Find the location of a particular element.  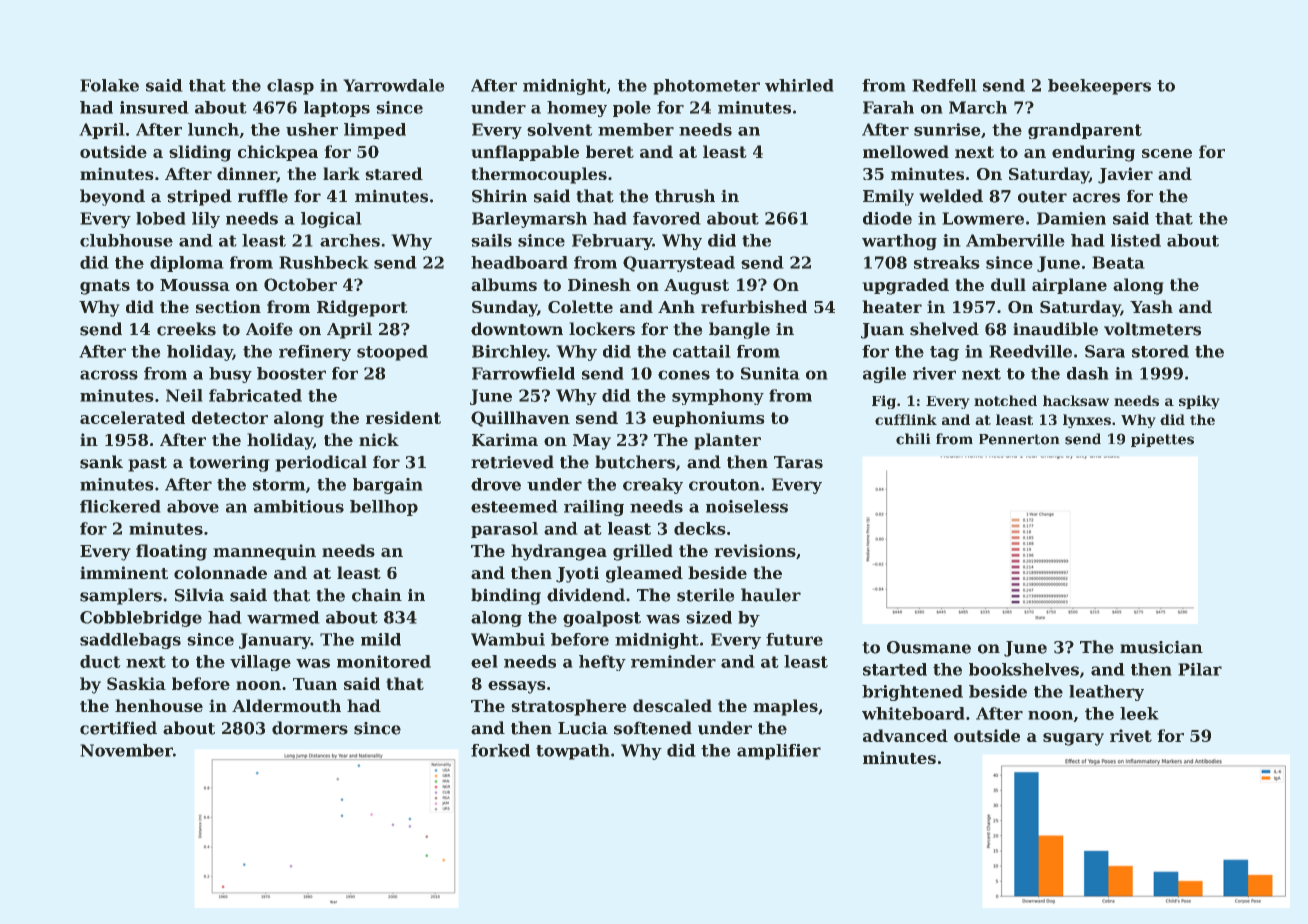

Redfell is located at coordinates (944, 85).
